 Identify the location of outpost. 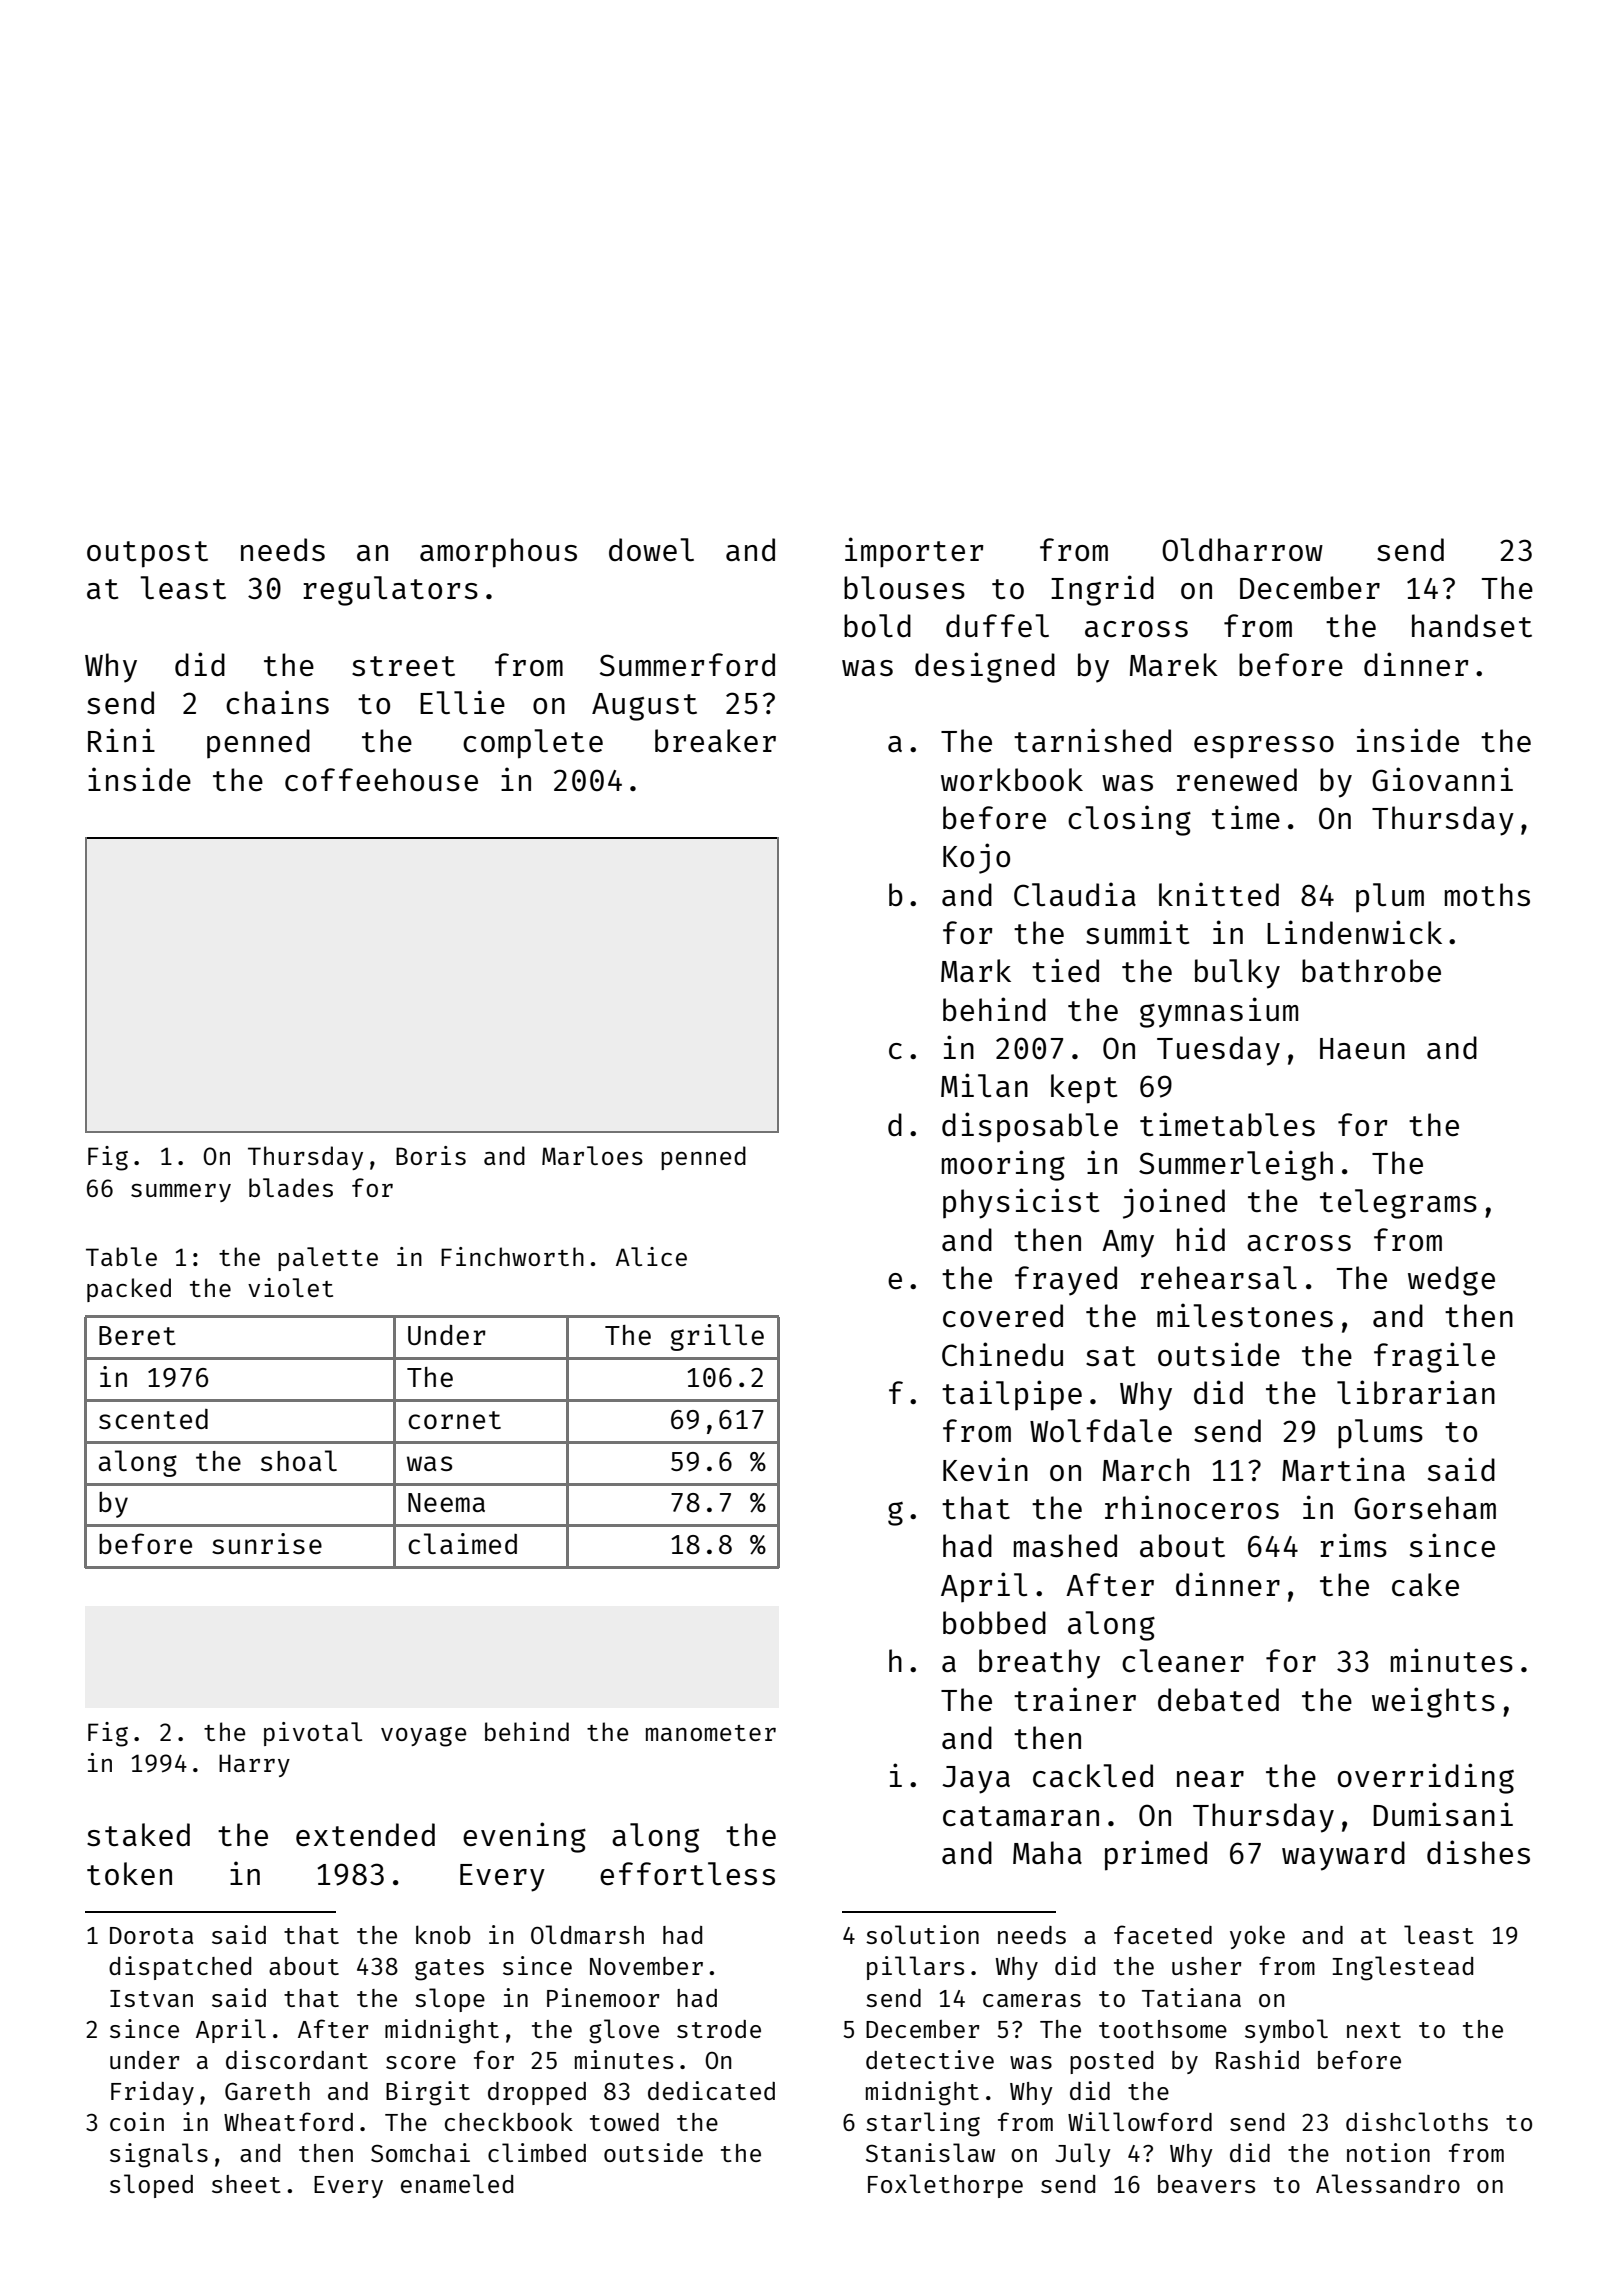
(147, 554).
